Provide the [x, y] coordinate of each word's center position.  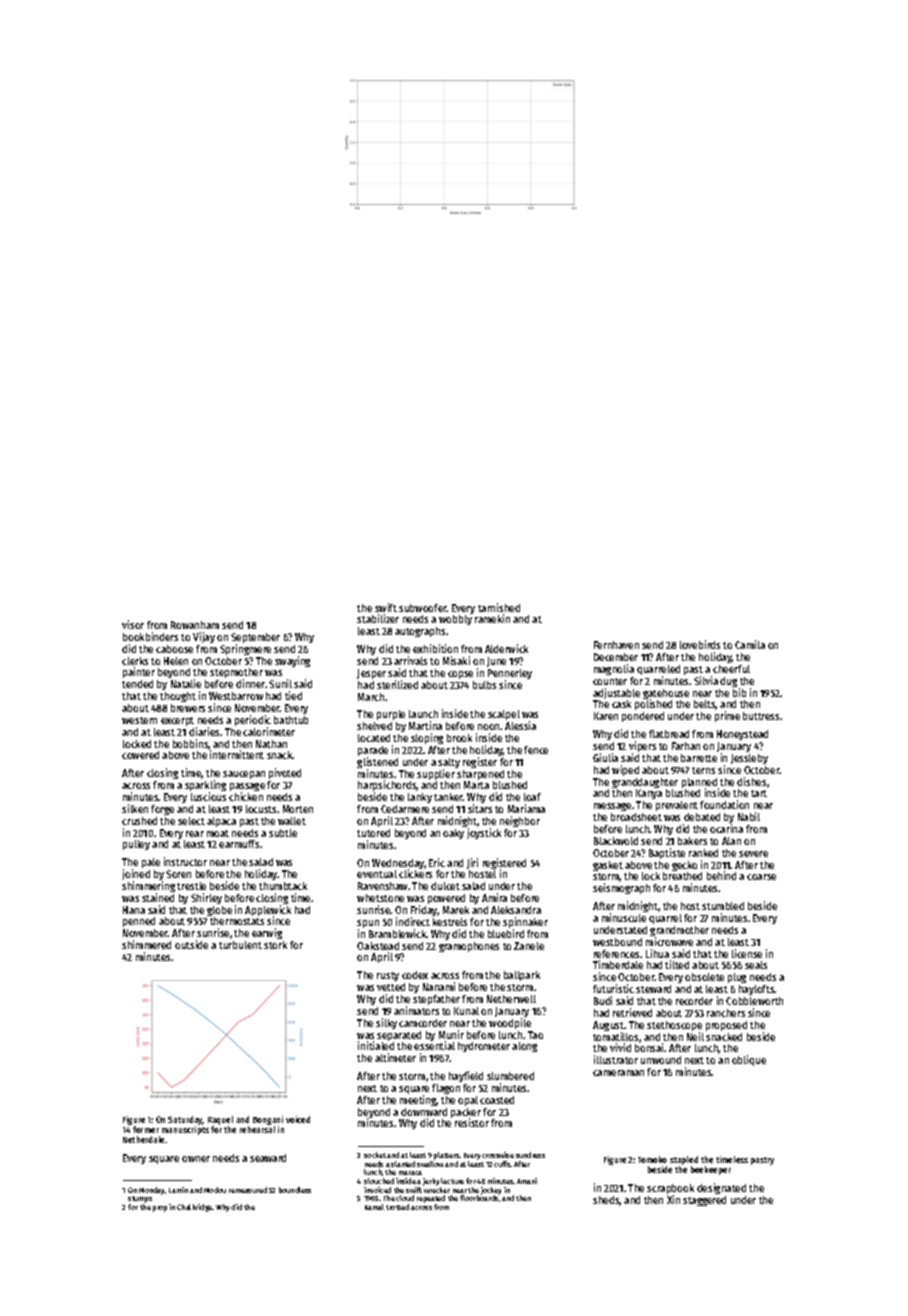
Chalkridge [195, 1208]
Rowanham [195, 625]
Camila [750, 644]
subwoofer [423, 608]
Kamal [374, 1207]
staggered [704, 1201]
